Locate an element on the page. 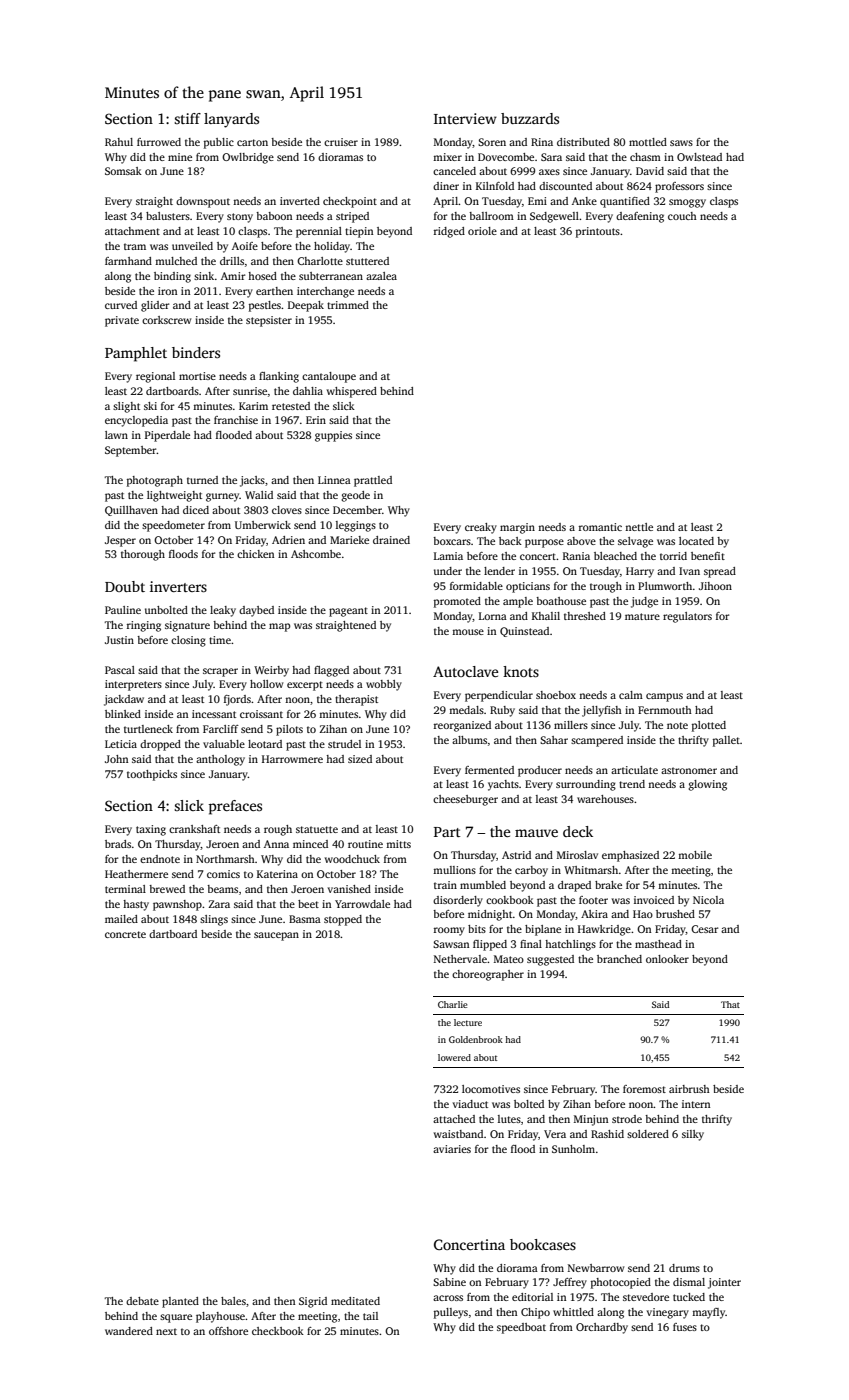 This document has height=1400, width=849. romantic is located at coordinates (600, 527).
